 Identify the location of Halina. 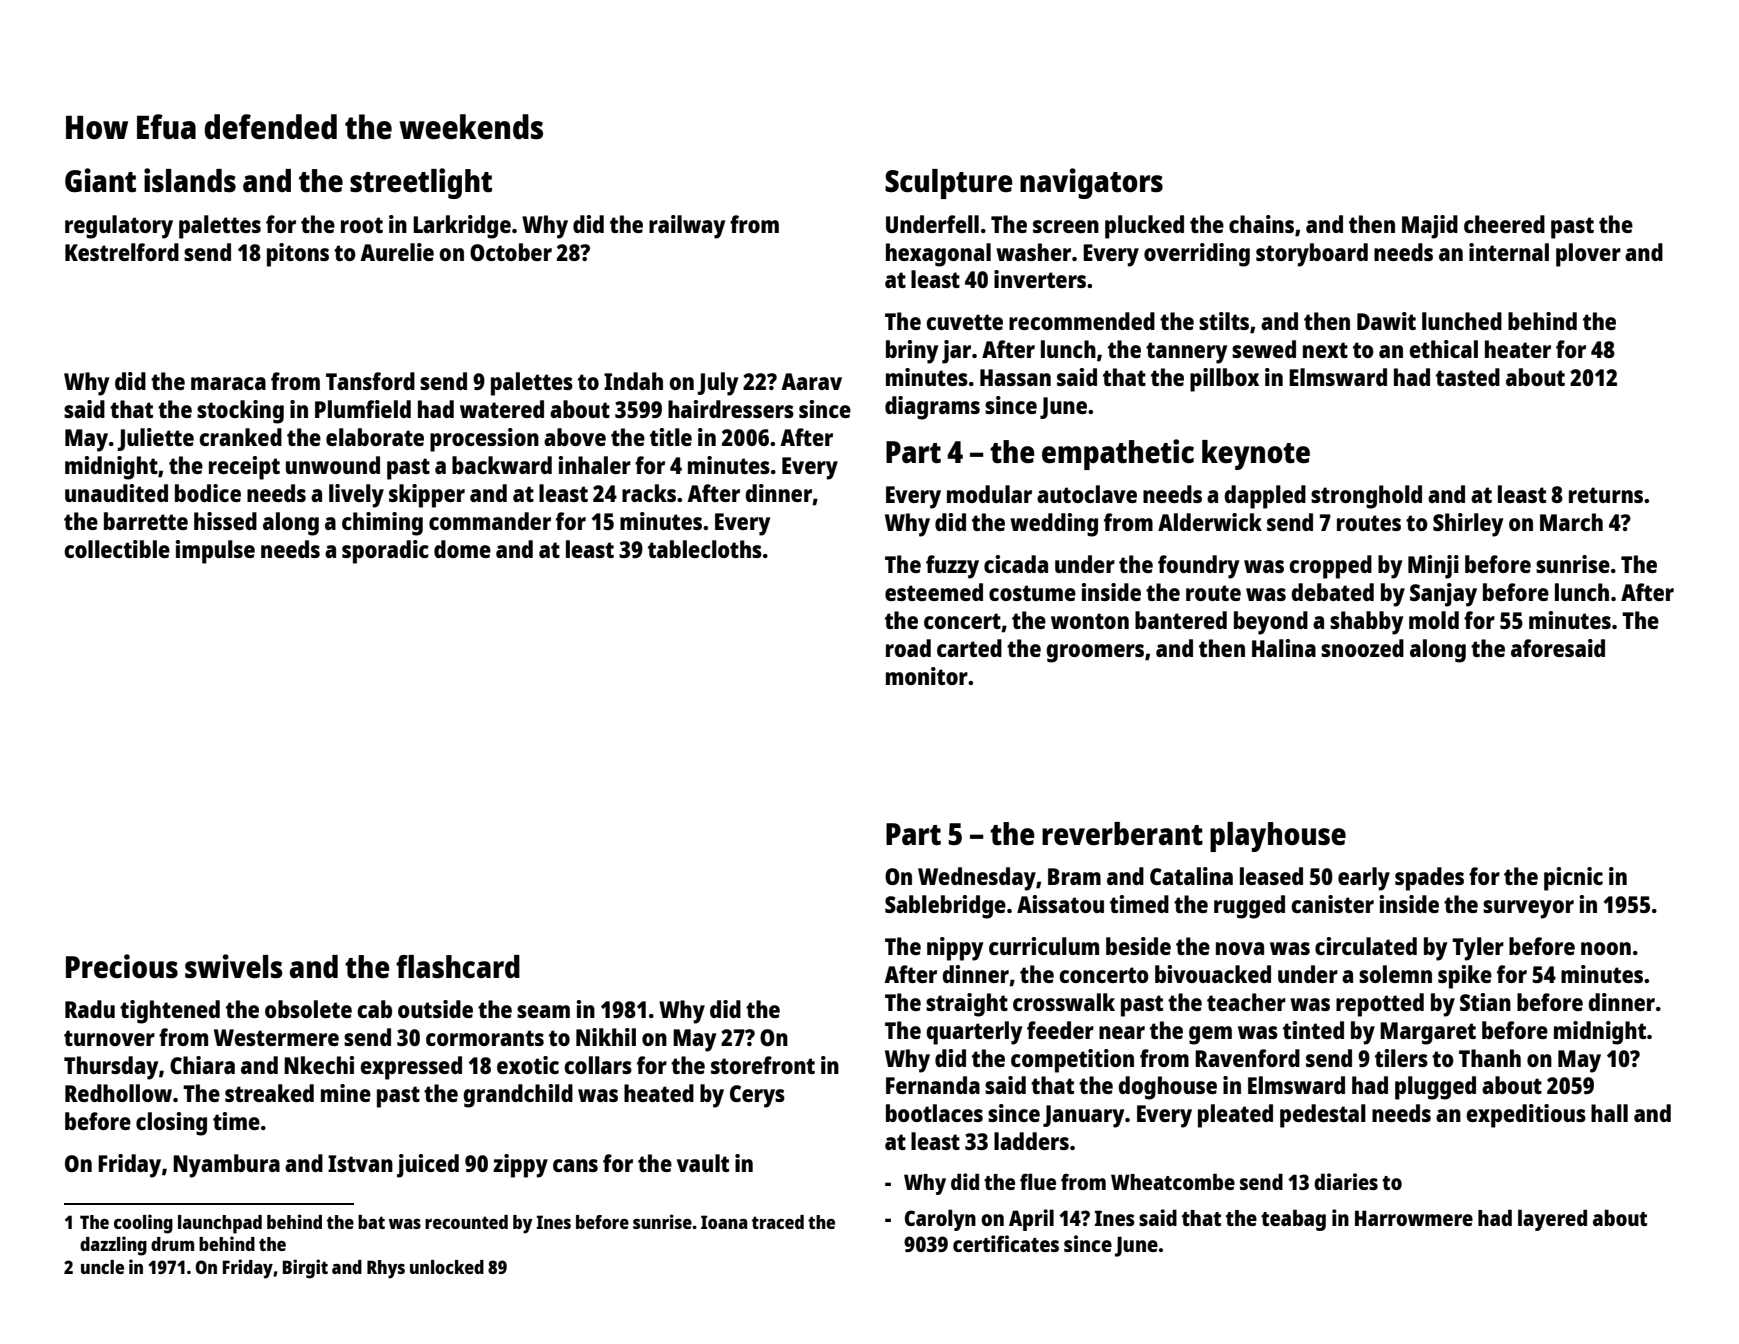
(1284, 648).
